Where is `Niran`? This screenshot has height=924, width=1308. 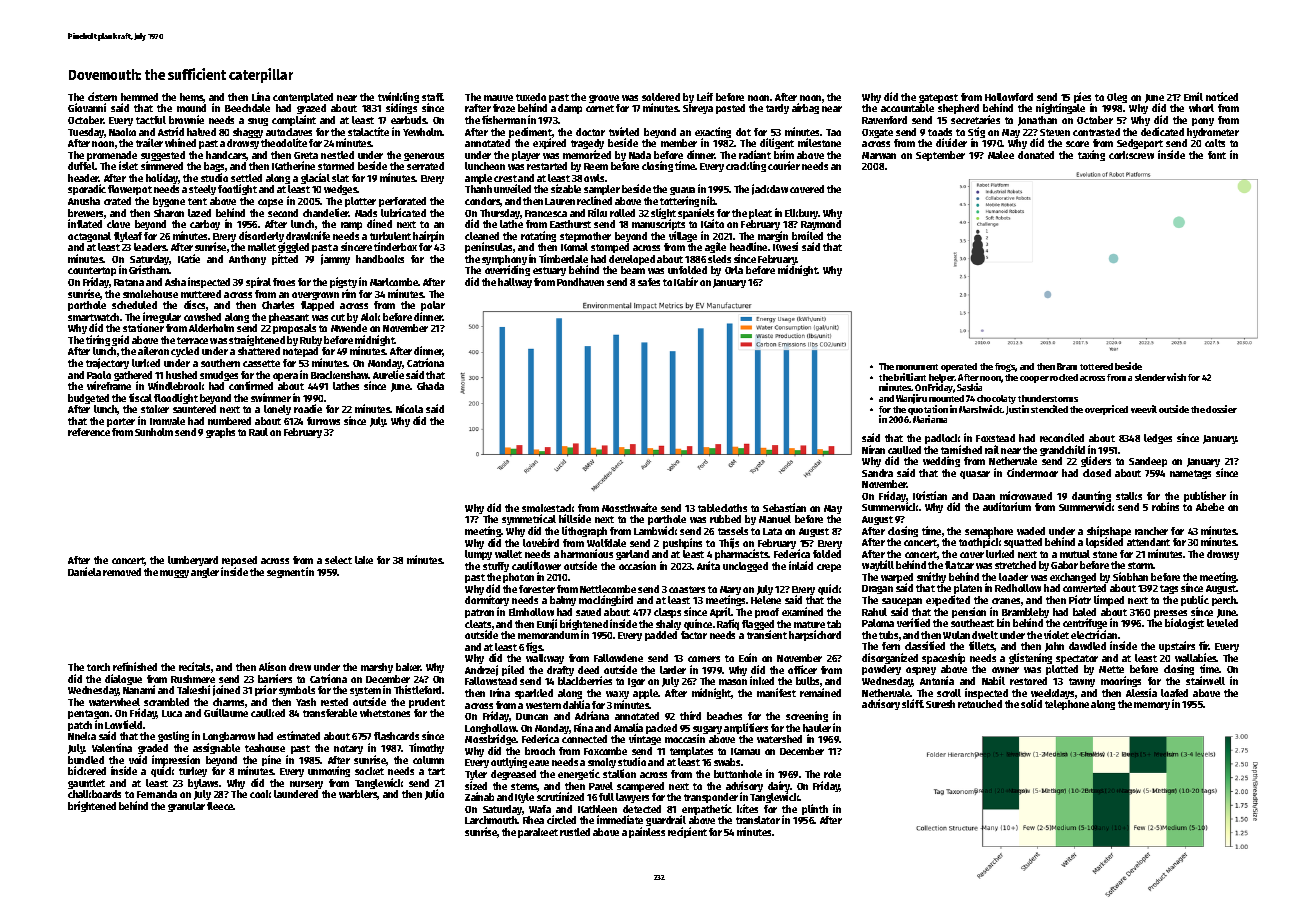
Niran is located at coordinates (873, 449).
